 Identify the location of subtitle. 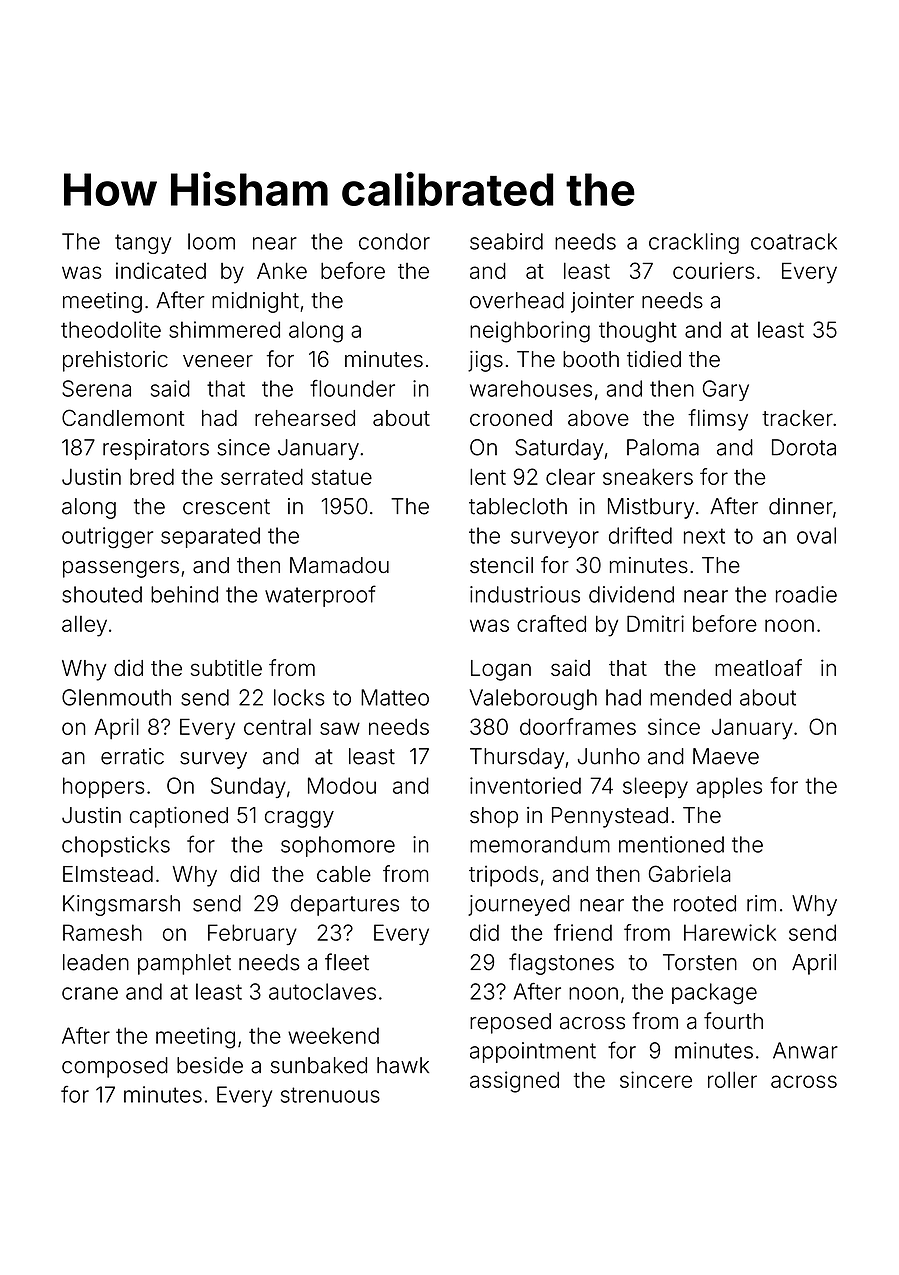
(226, 667).
